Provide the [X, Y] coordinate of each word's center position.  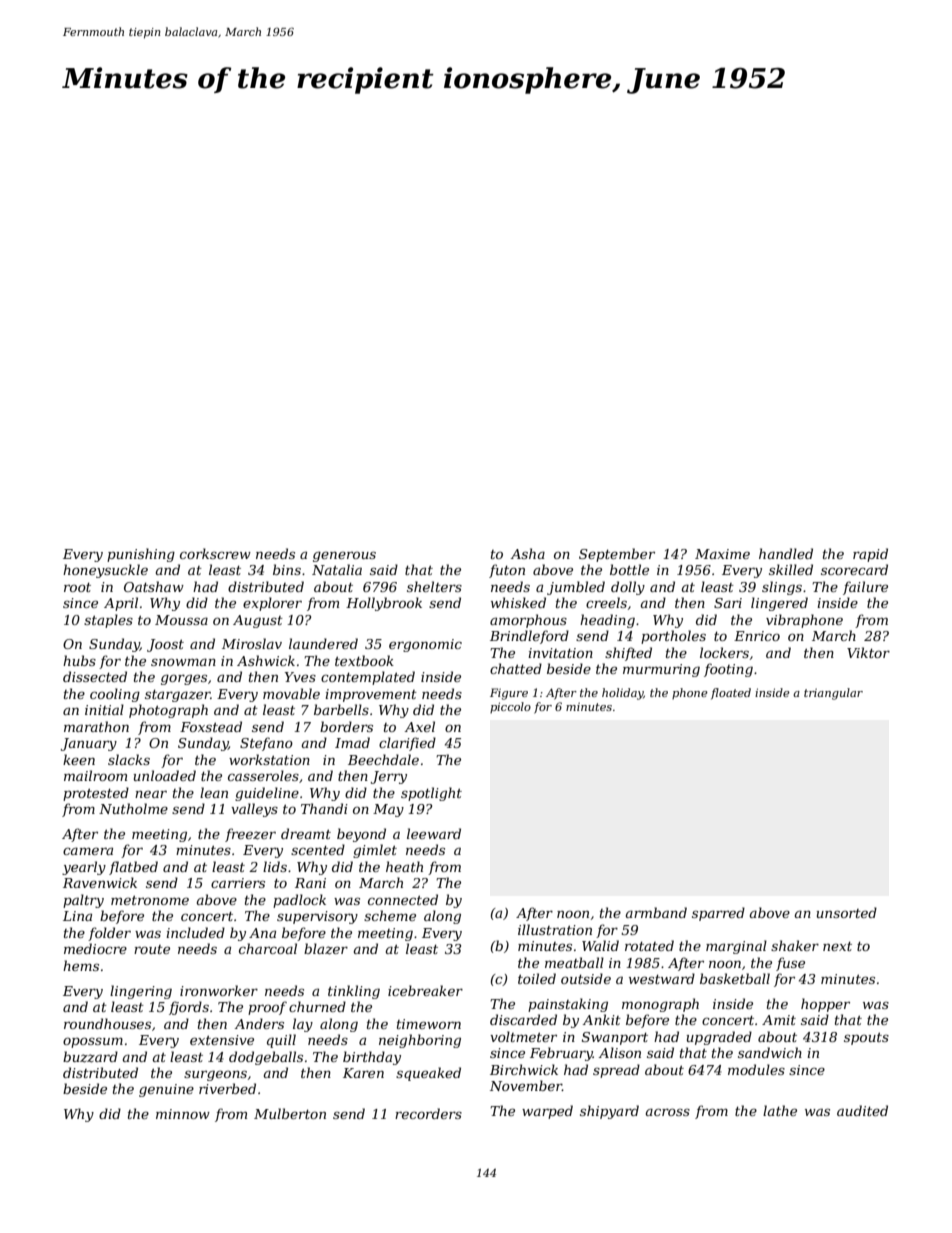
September [617, 555]
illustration [555, 929]
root [77, 587]
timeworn [429, 1024]
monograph [660, 1005]
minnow [183, 1114]
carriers [238, 883]
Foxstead [211, 726]
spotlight [431, 794]
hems [81, 965]
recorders [428, 1113]
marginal [736, 947]
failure [865, 588]
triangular [833, 694]
